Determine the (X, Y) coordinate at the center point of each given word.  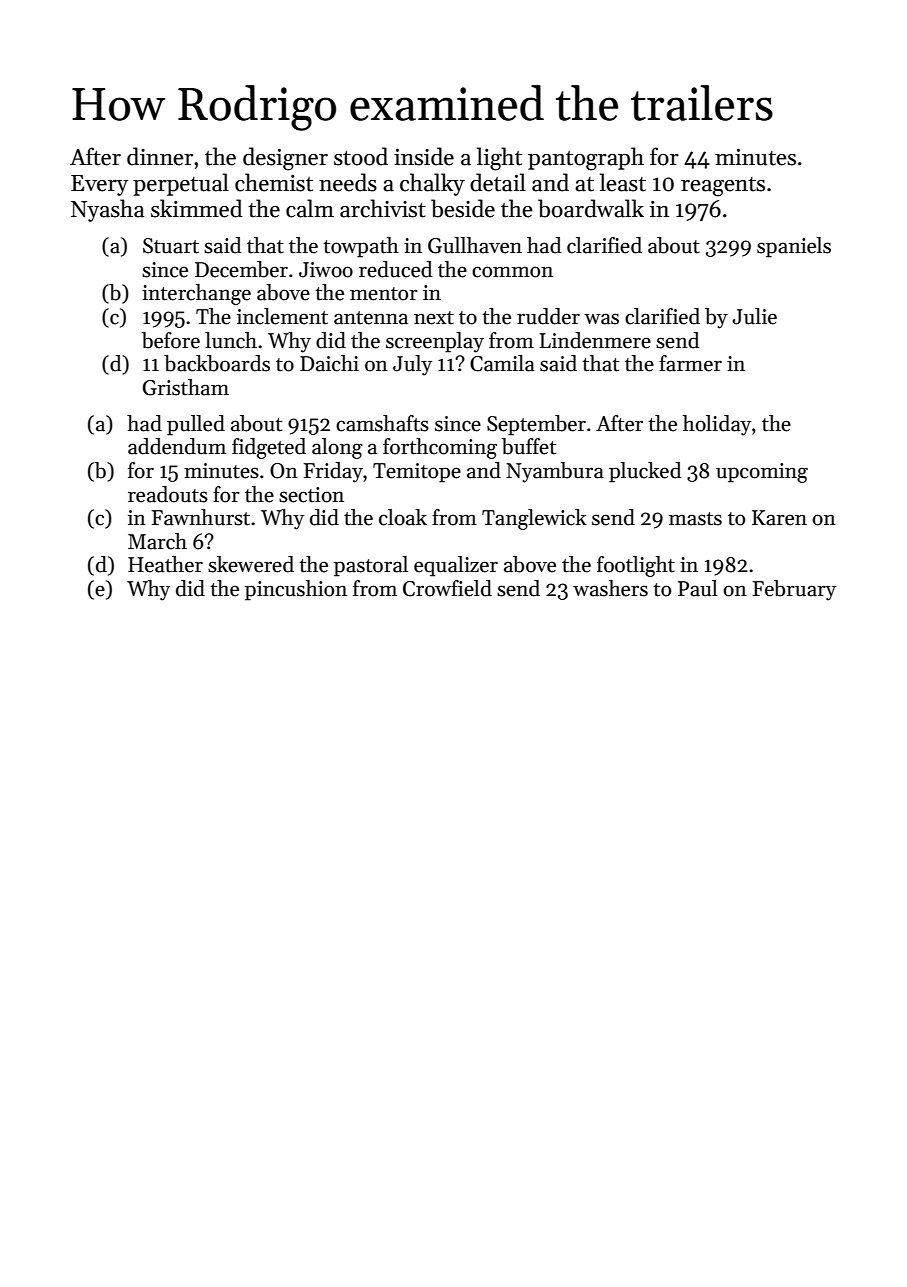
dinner (160, 156)
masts (695, 519)
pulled (196, 425)
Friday (333, 472)
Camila (502, 363)
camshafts (382, 423)
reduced (396, 269)
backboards (217, 363)
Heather (165, 564)
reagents (723, 187)
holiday (717, 425)
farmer (690, 363)
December (241, 269)
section (311, 495)
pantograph (586, 159)
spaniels (794, 247)
